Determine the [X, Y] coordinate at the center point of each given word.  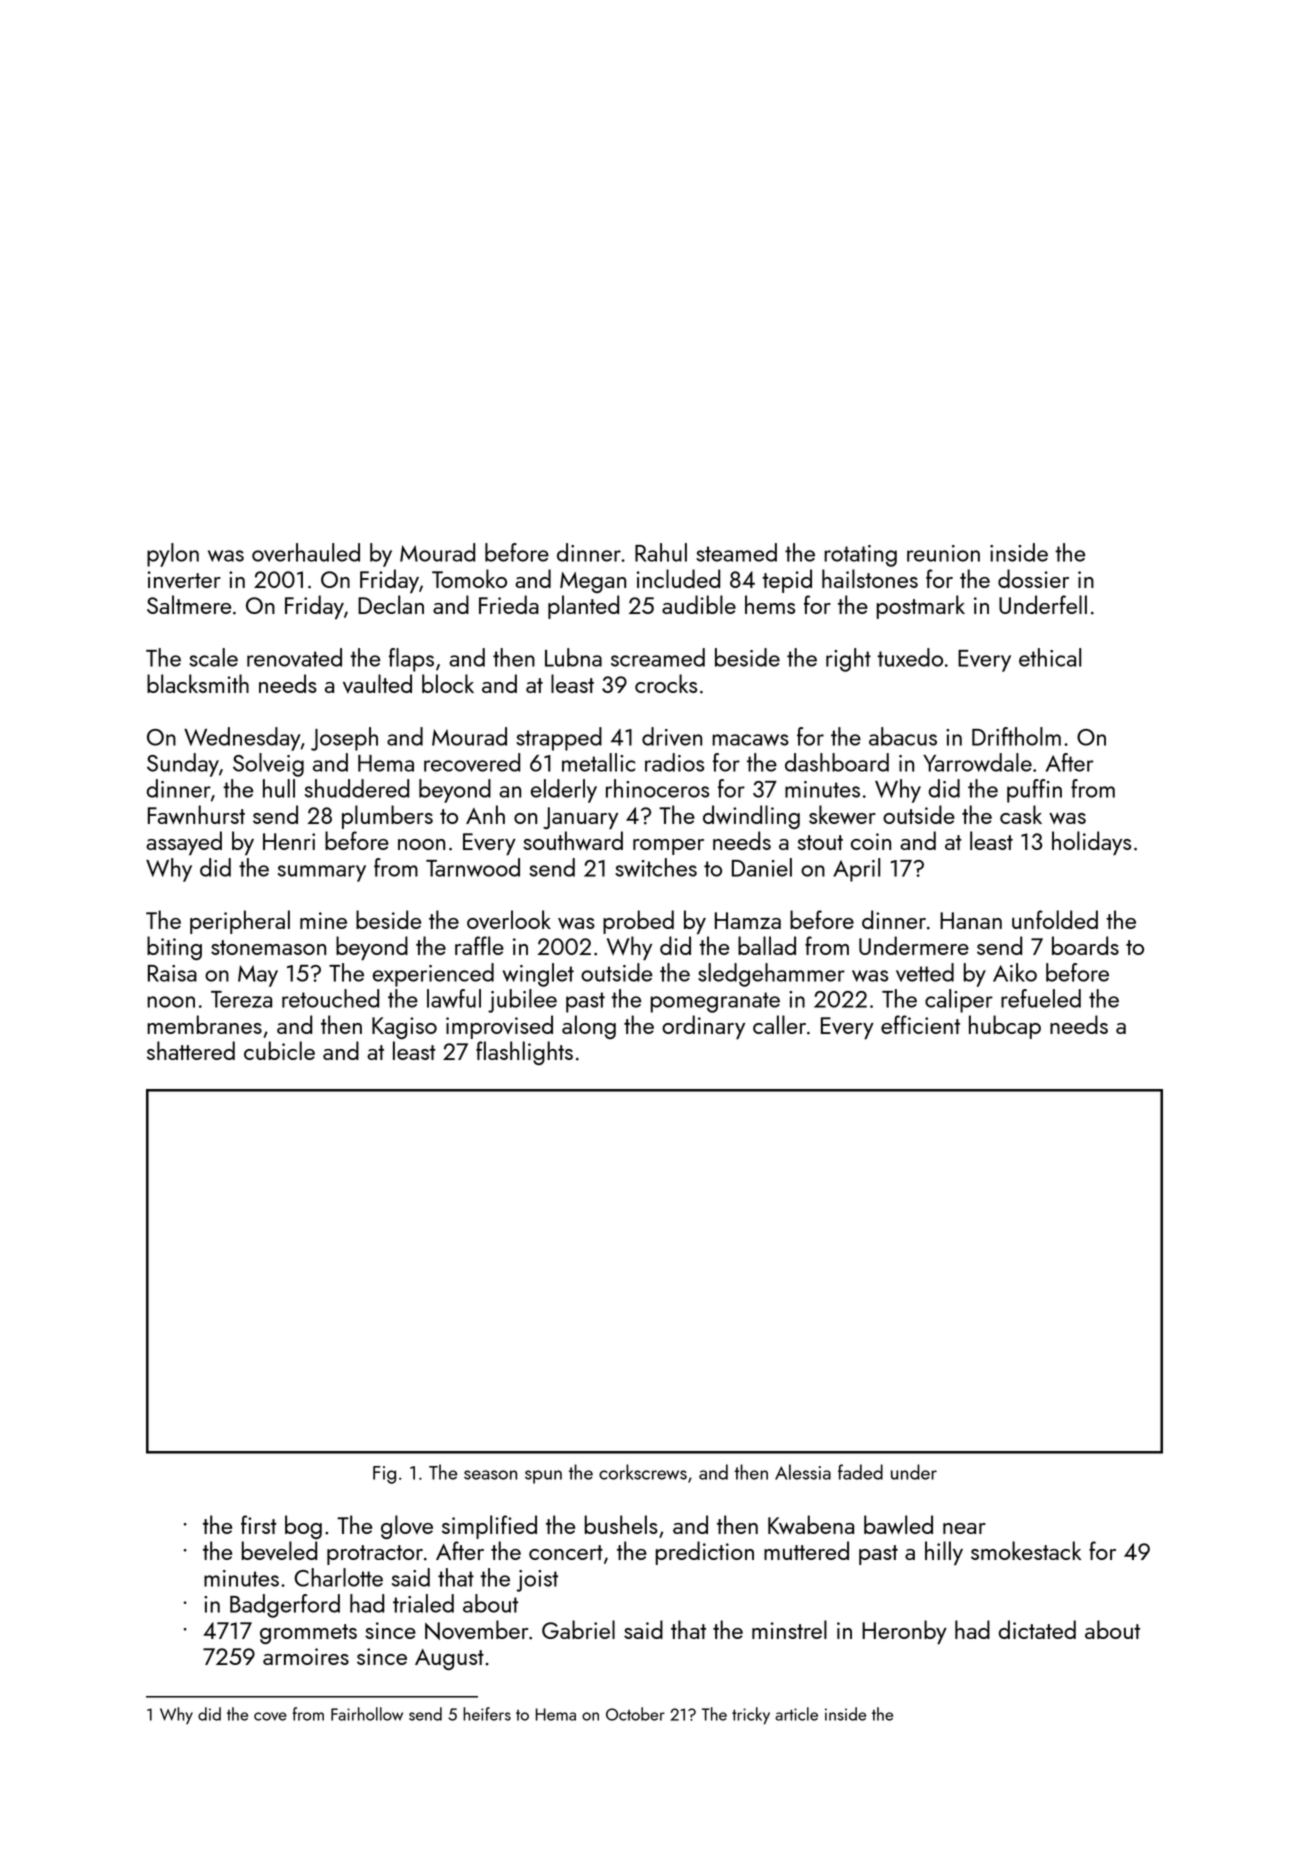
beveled [279, 1550]
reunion [943, 553]
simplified [489, 1527]
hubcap [1005, 1027]
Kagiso [404, 1028]
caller [779, 1024]
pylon [173, 555]
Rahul [661, 552]
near [964, 1528]
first [259, 1524]
